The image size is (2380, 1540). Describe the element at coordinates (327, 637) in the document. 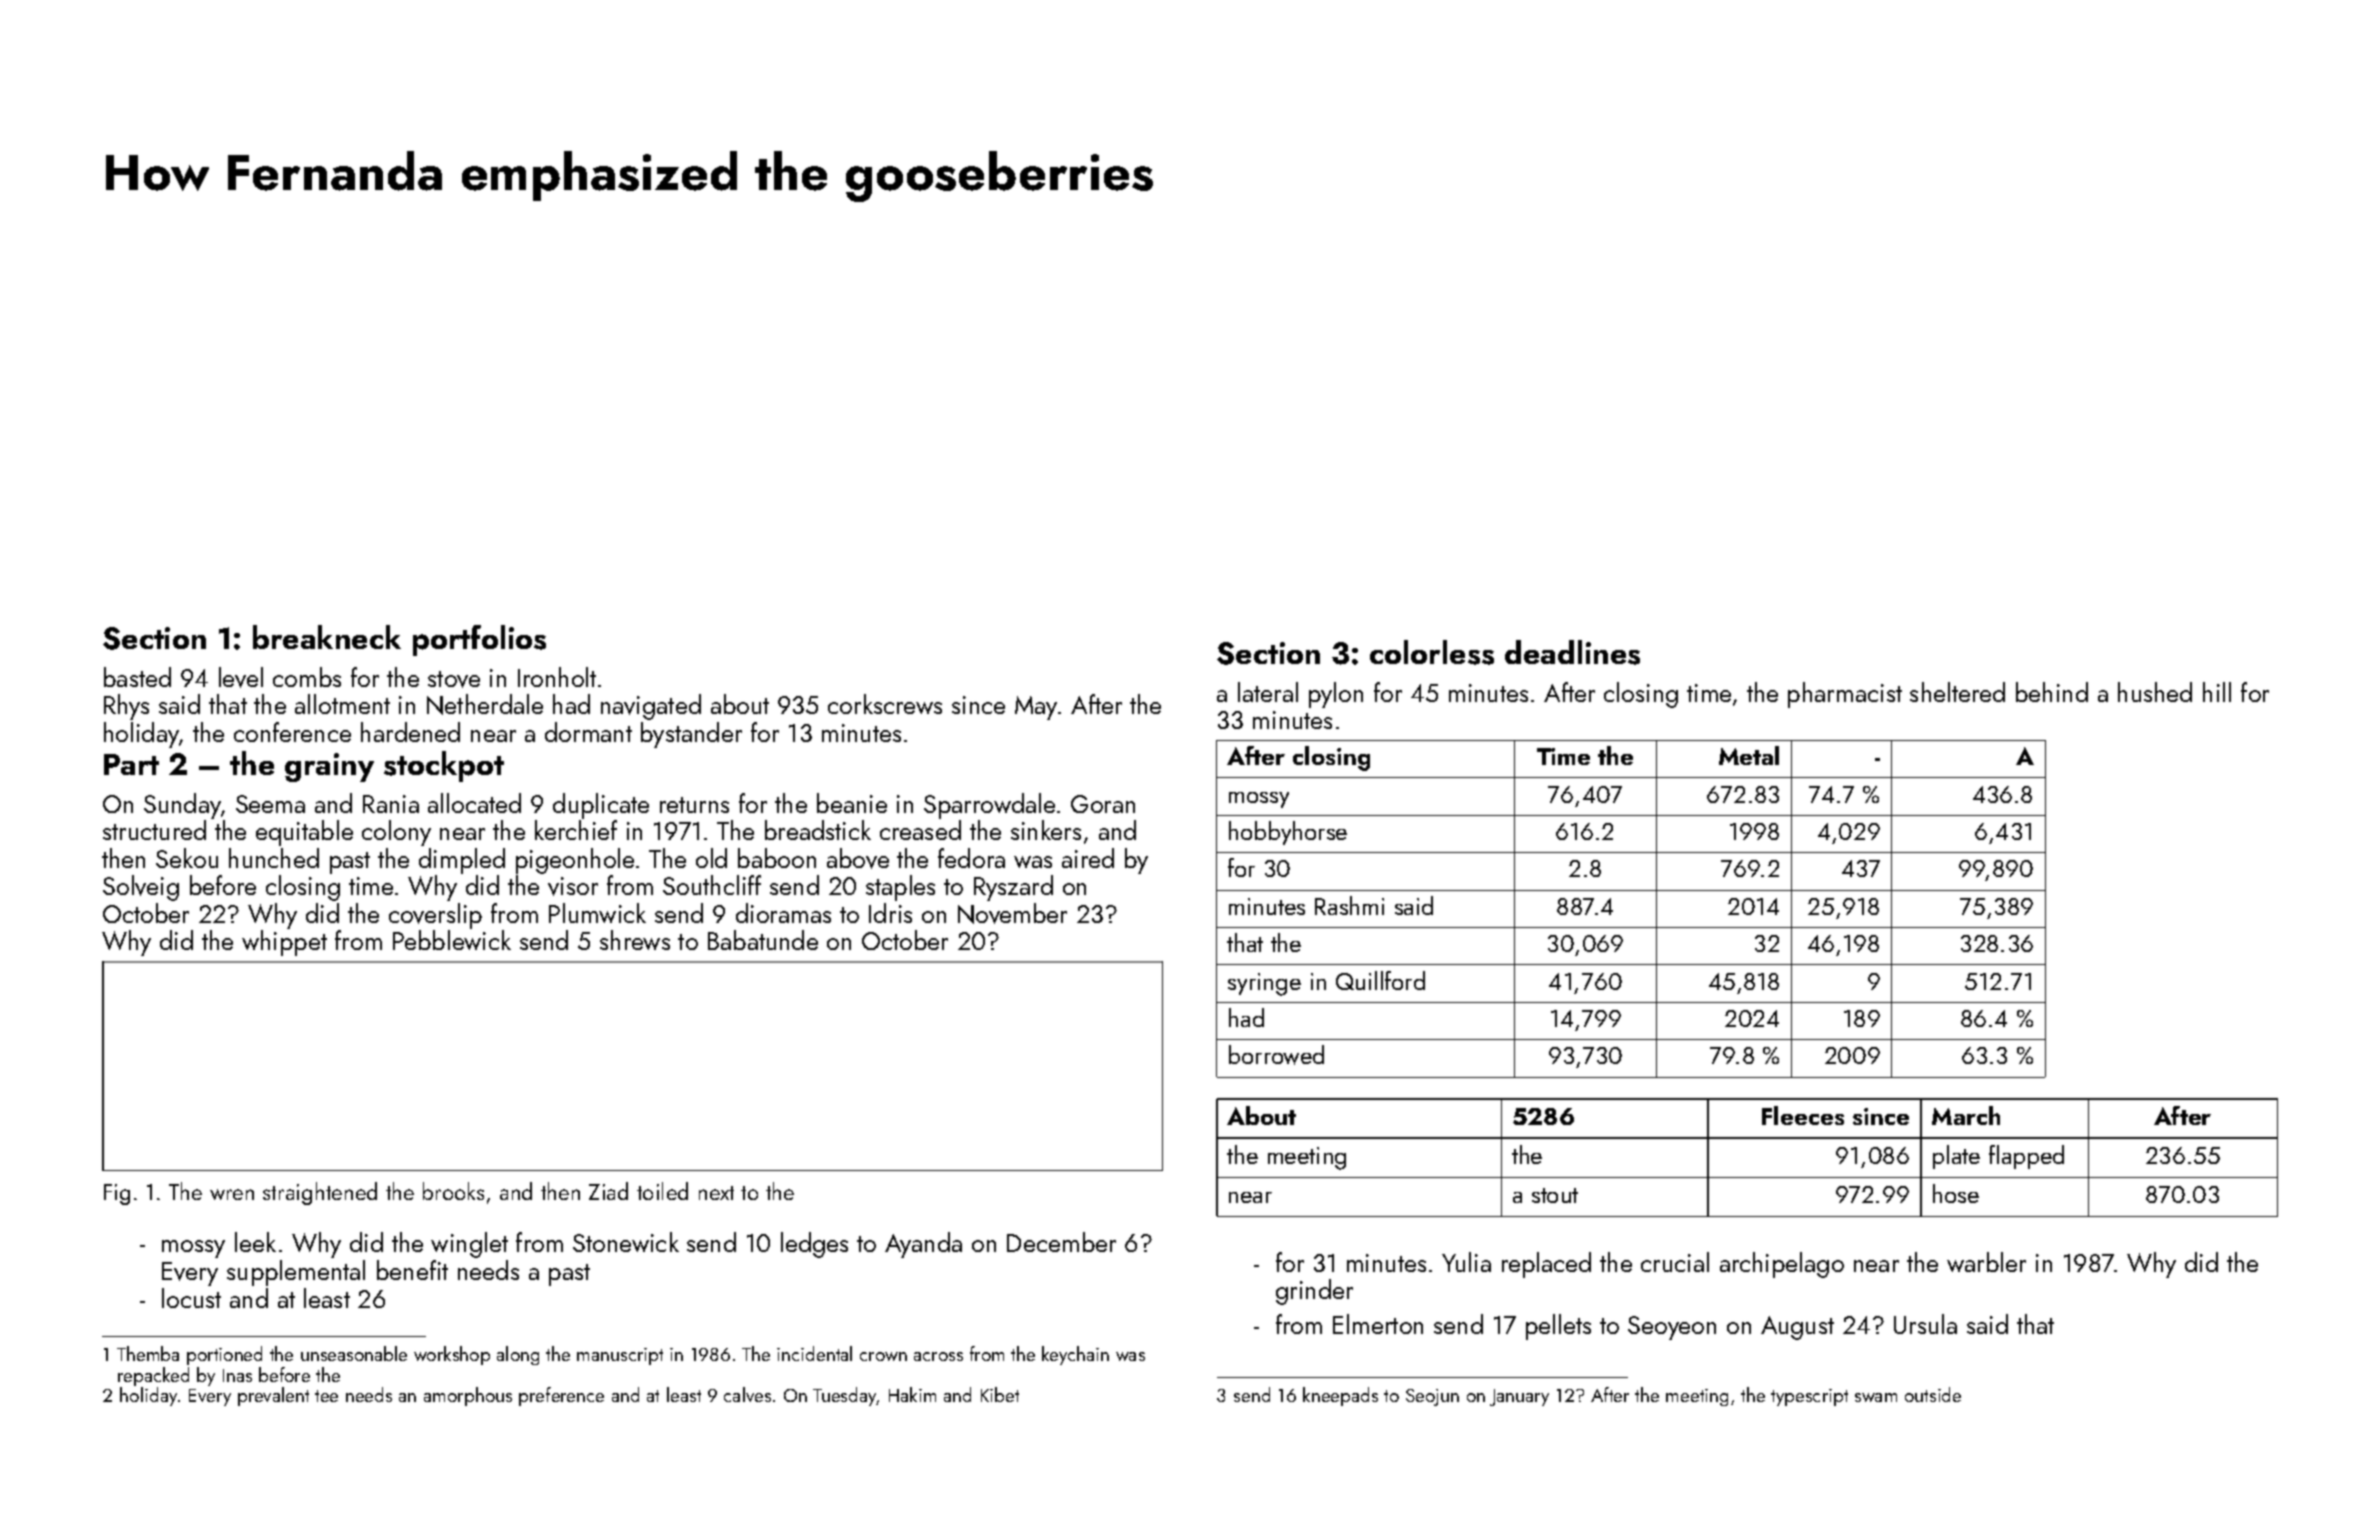

I see `breakneck` at that location.
